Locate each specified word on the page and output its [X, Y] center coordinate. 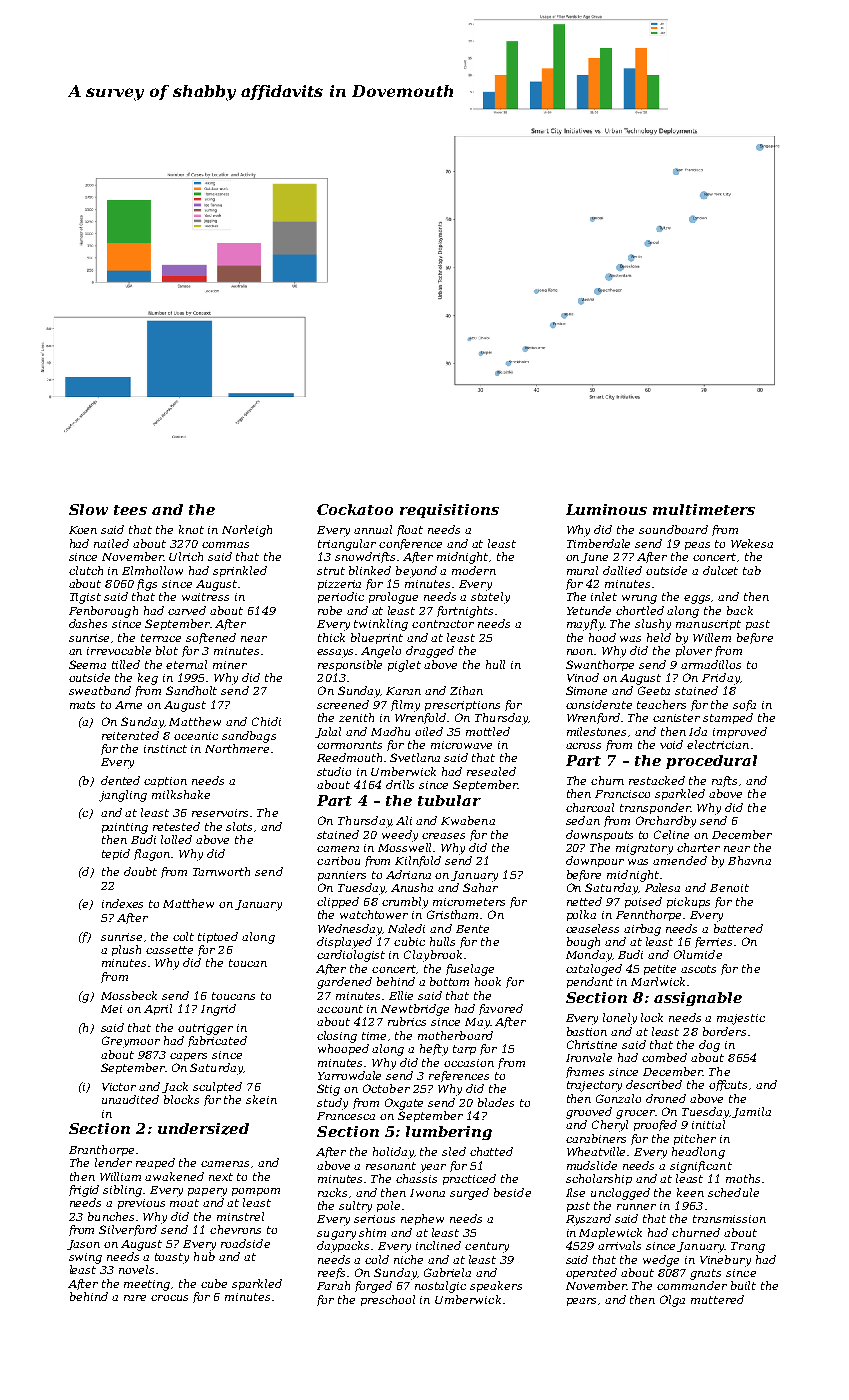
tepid [116, 854]
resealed [491, 771]
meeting [147, 1285]
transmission [729, 1219]
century [487, 1247]
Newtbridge [415, 1010]
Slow [88, 509]
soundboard [673, 529]
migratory [644, 849]
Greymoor [131, 1042]
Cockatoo [355, 509]
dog [709, 1046]
